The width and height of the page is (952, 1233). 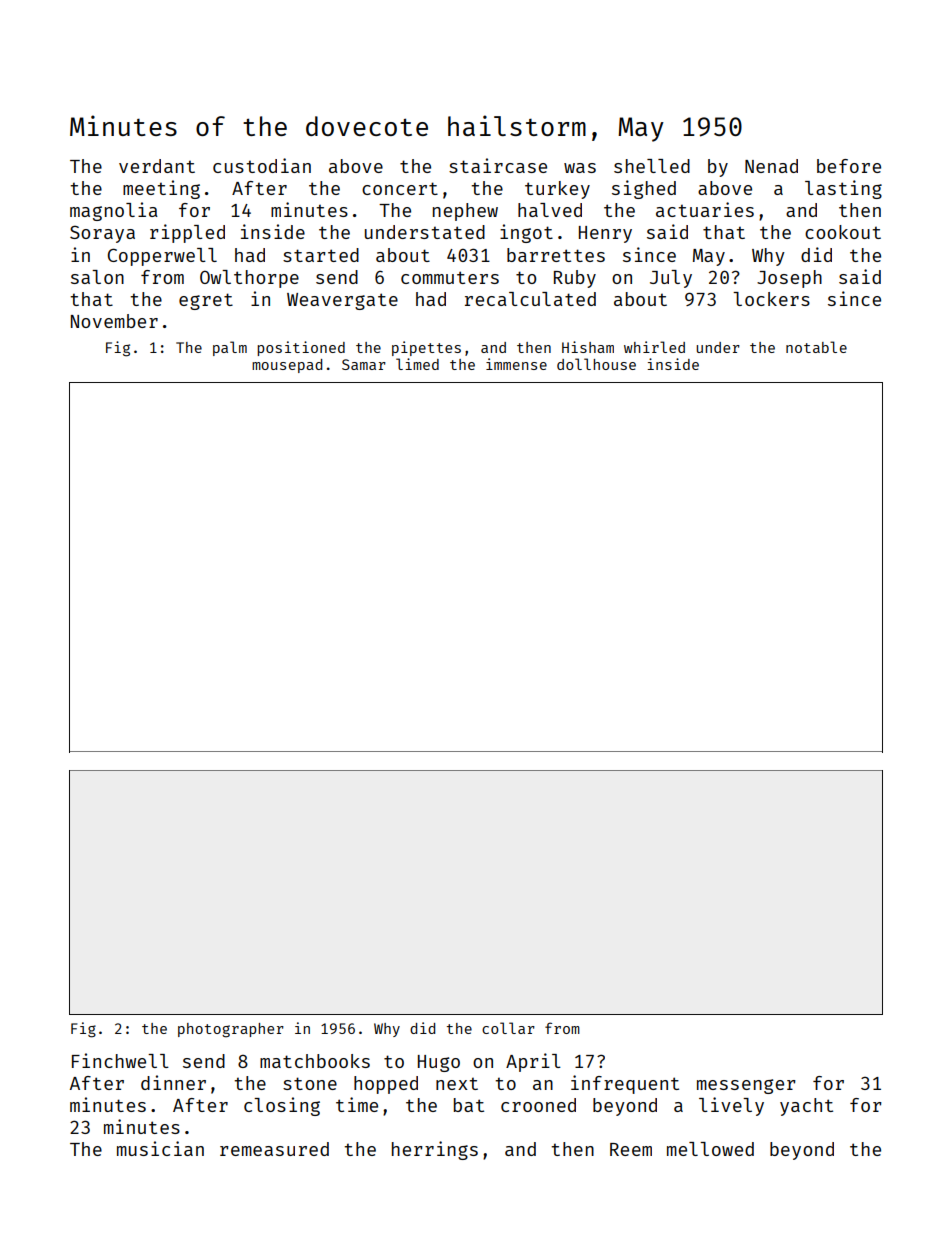 I want to click on before, so click(x=849, y=166).
